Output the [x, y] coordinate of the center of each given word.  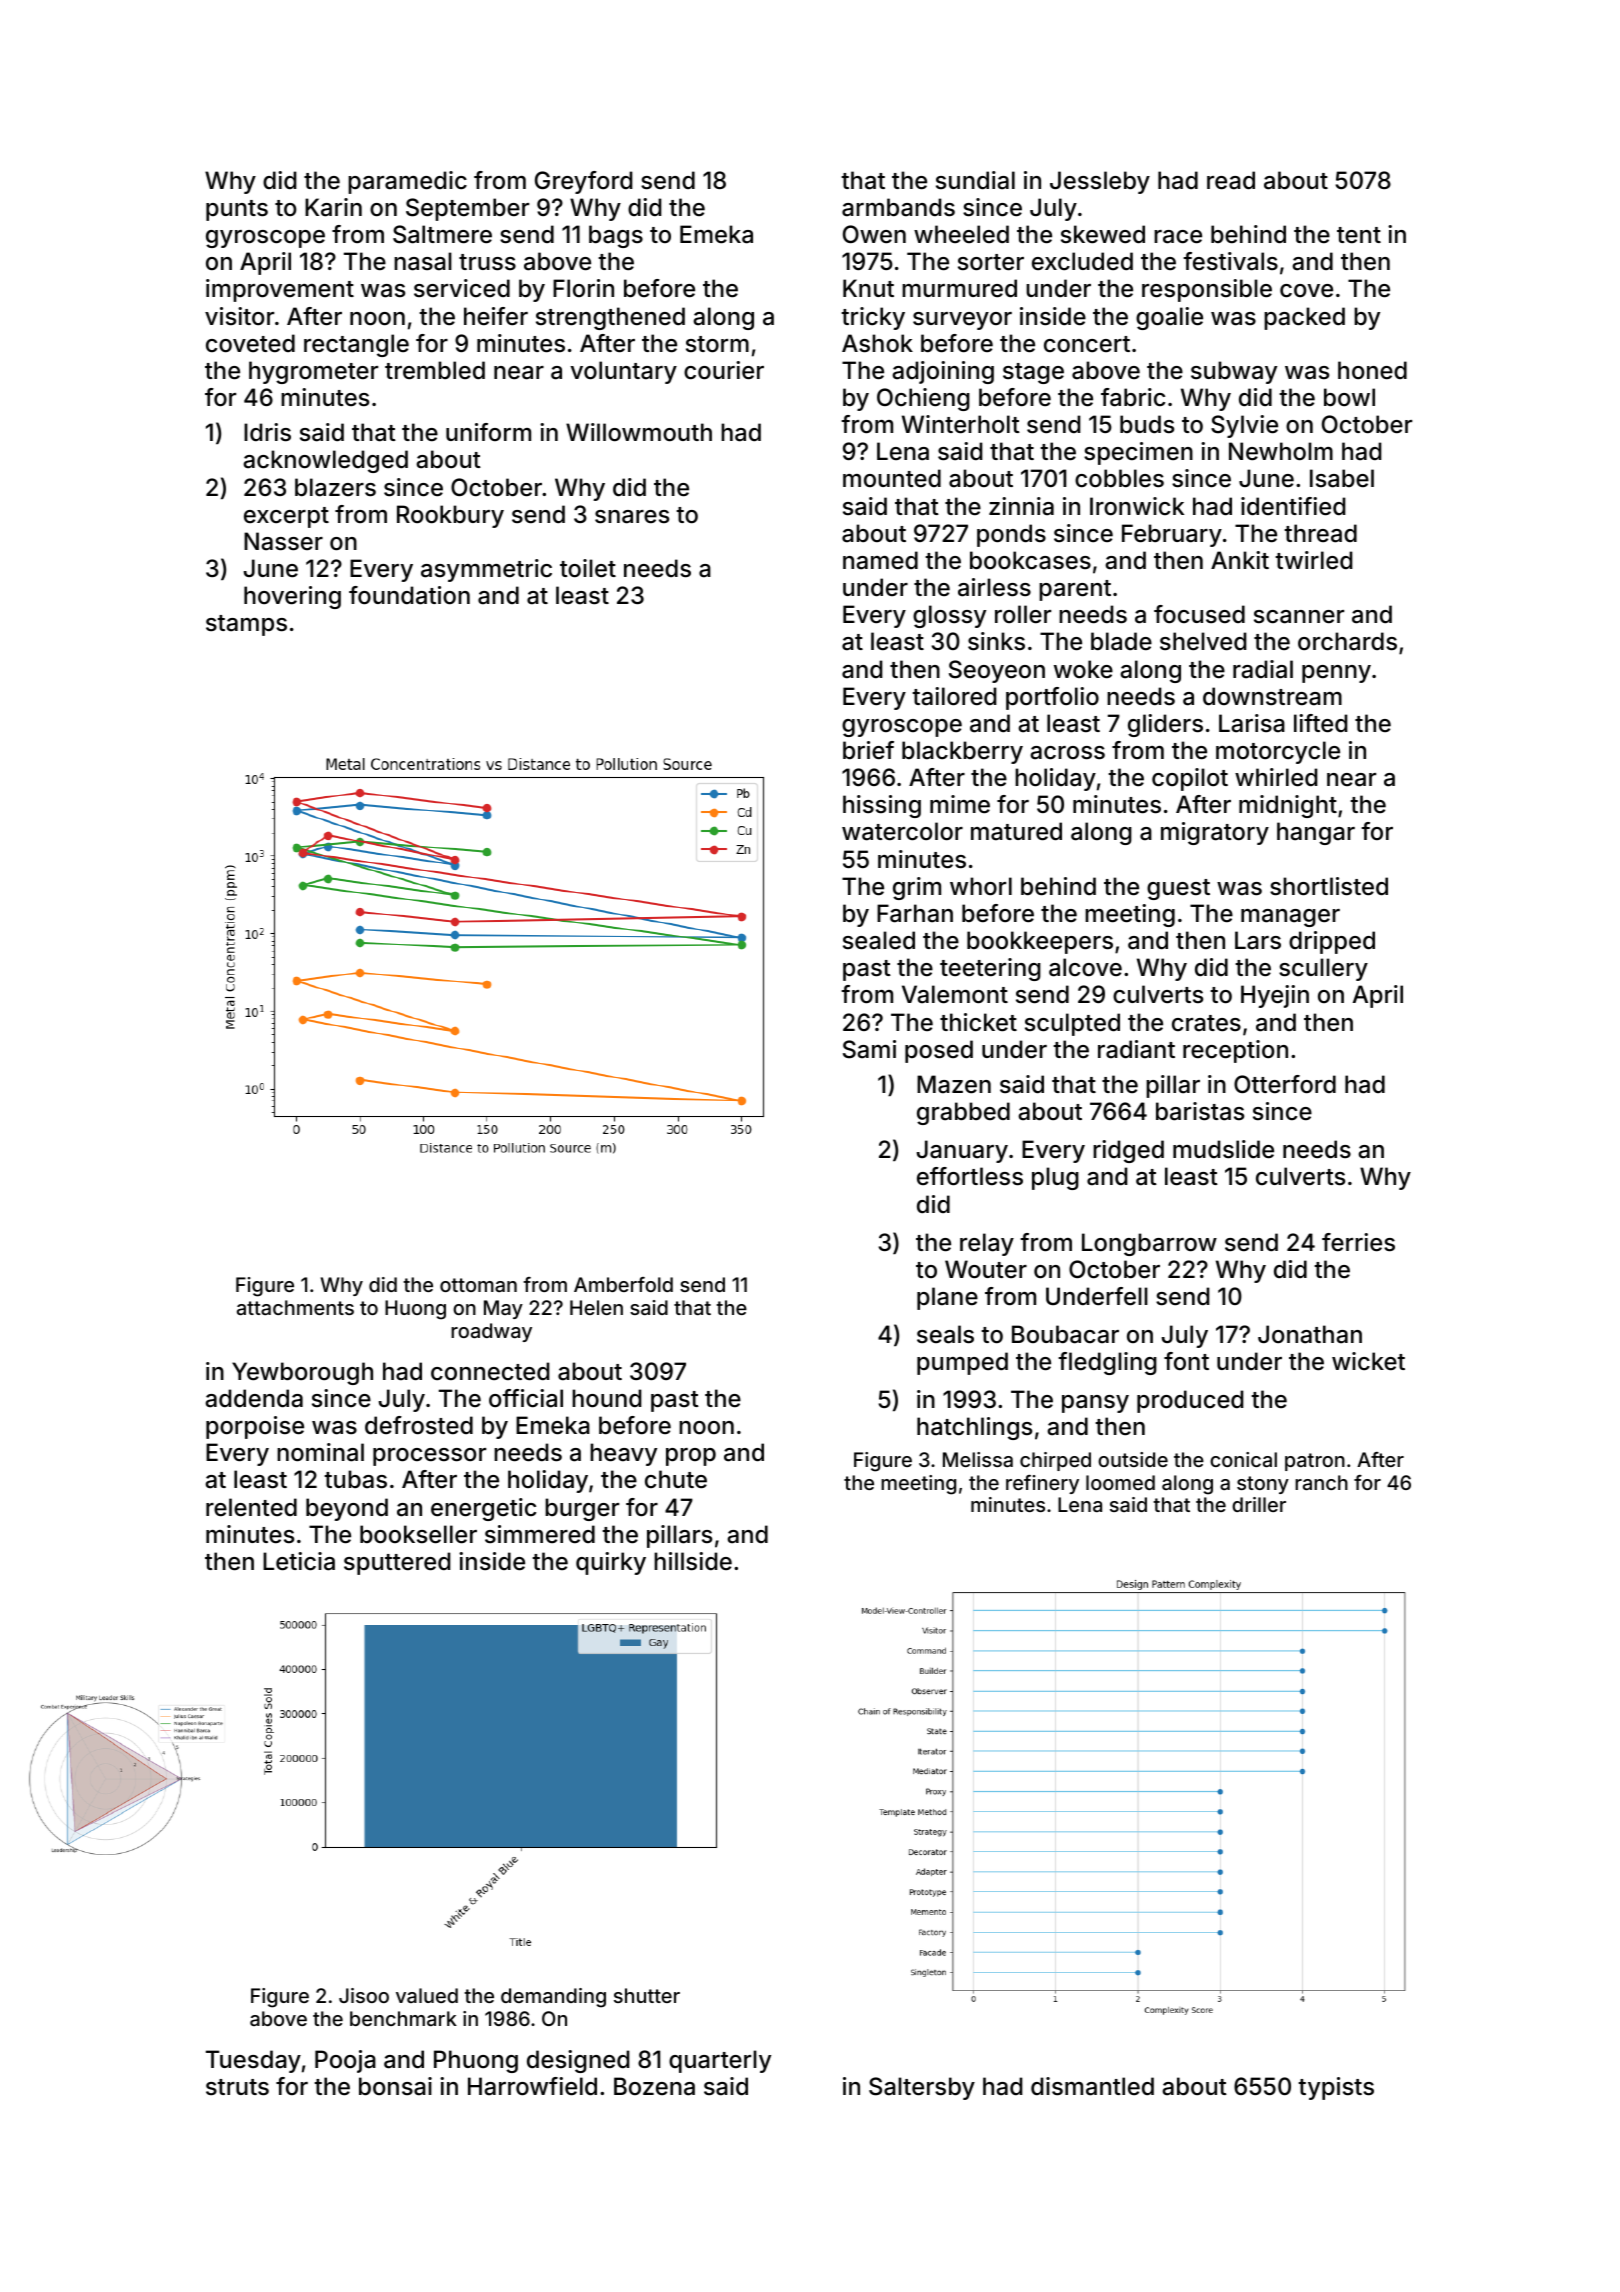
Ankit [1240, 560]
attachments [295, 1307]
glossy [949, 616]
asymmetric [486, 570]
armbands [898, 207]
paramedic [407, 182]
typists [1336, 2088]
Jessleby [1100, 182]
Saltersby [922, 2088]
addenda [254, 1398]
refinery [1042, 1484]
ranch [1321, 1482]
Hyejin [1275, 996]
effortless [970, 1176]
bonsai [395, 2086]
